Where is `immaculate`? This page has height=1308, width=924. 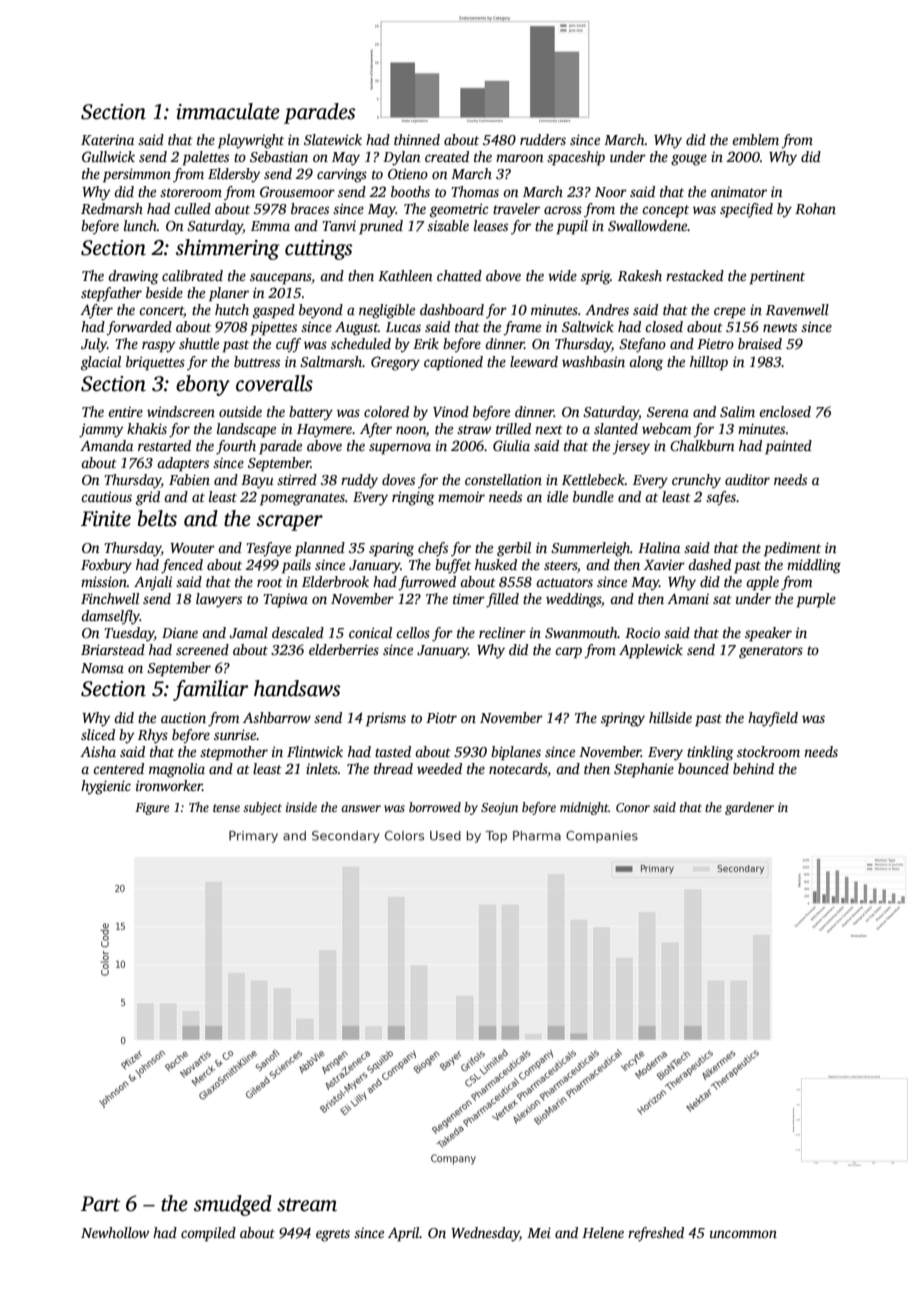 immaculate is located at coordinates (228, 111).
